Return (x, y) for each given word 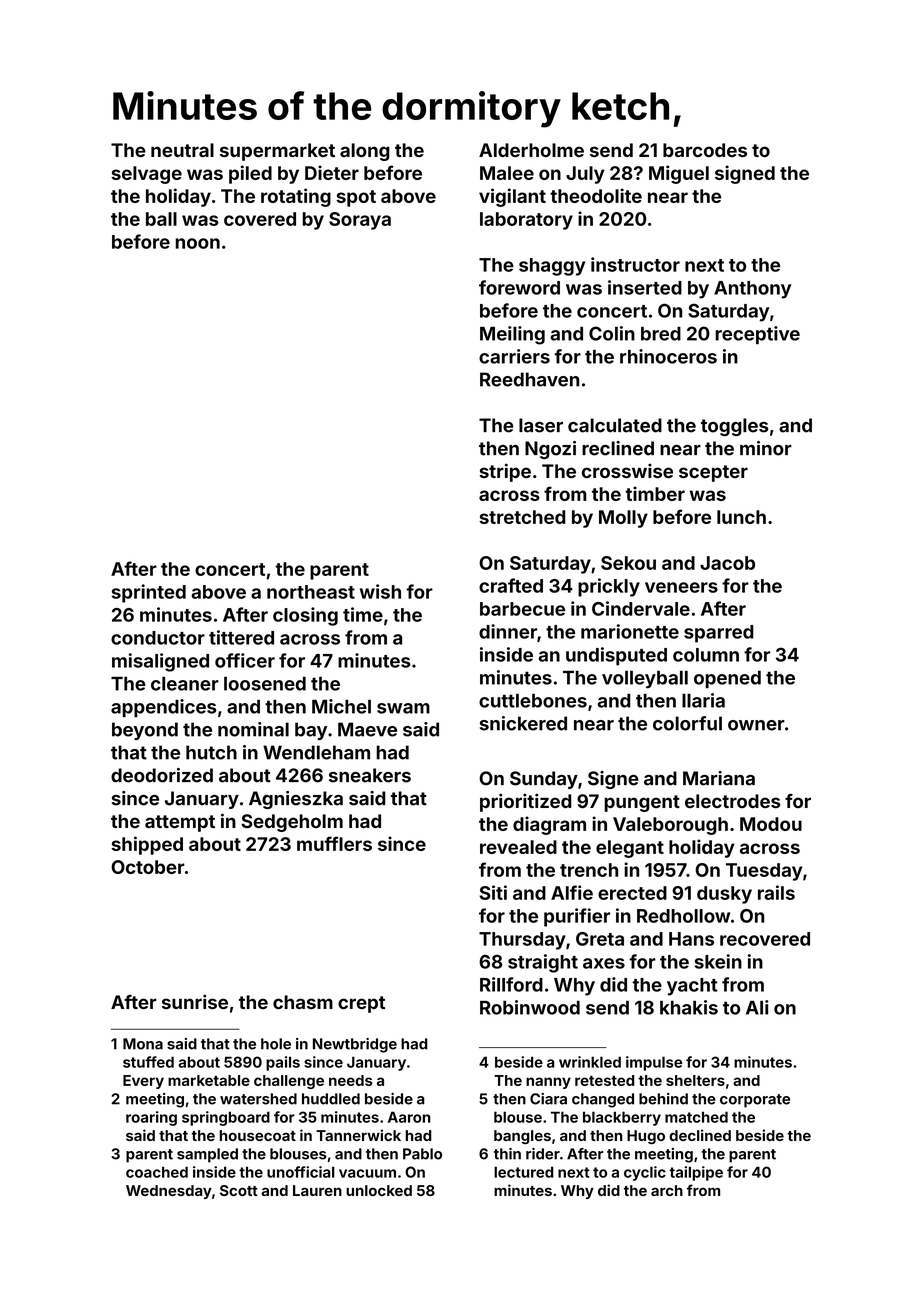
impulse (654, 1063)
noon (197, 243)
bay (311, 731)
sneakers (370, 775)
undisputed (616, 656)
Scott (239, 1190)
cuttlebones (533, 701)
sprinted (149, 593)
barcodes (705, 150)
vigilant (512, 197)
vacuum (367, 1173)
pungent (642, 803)
